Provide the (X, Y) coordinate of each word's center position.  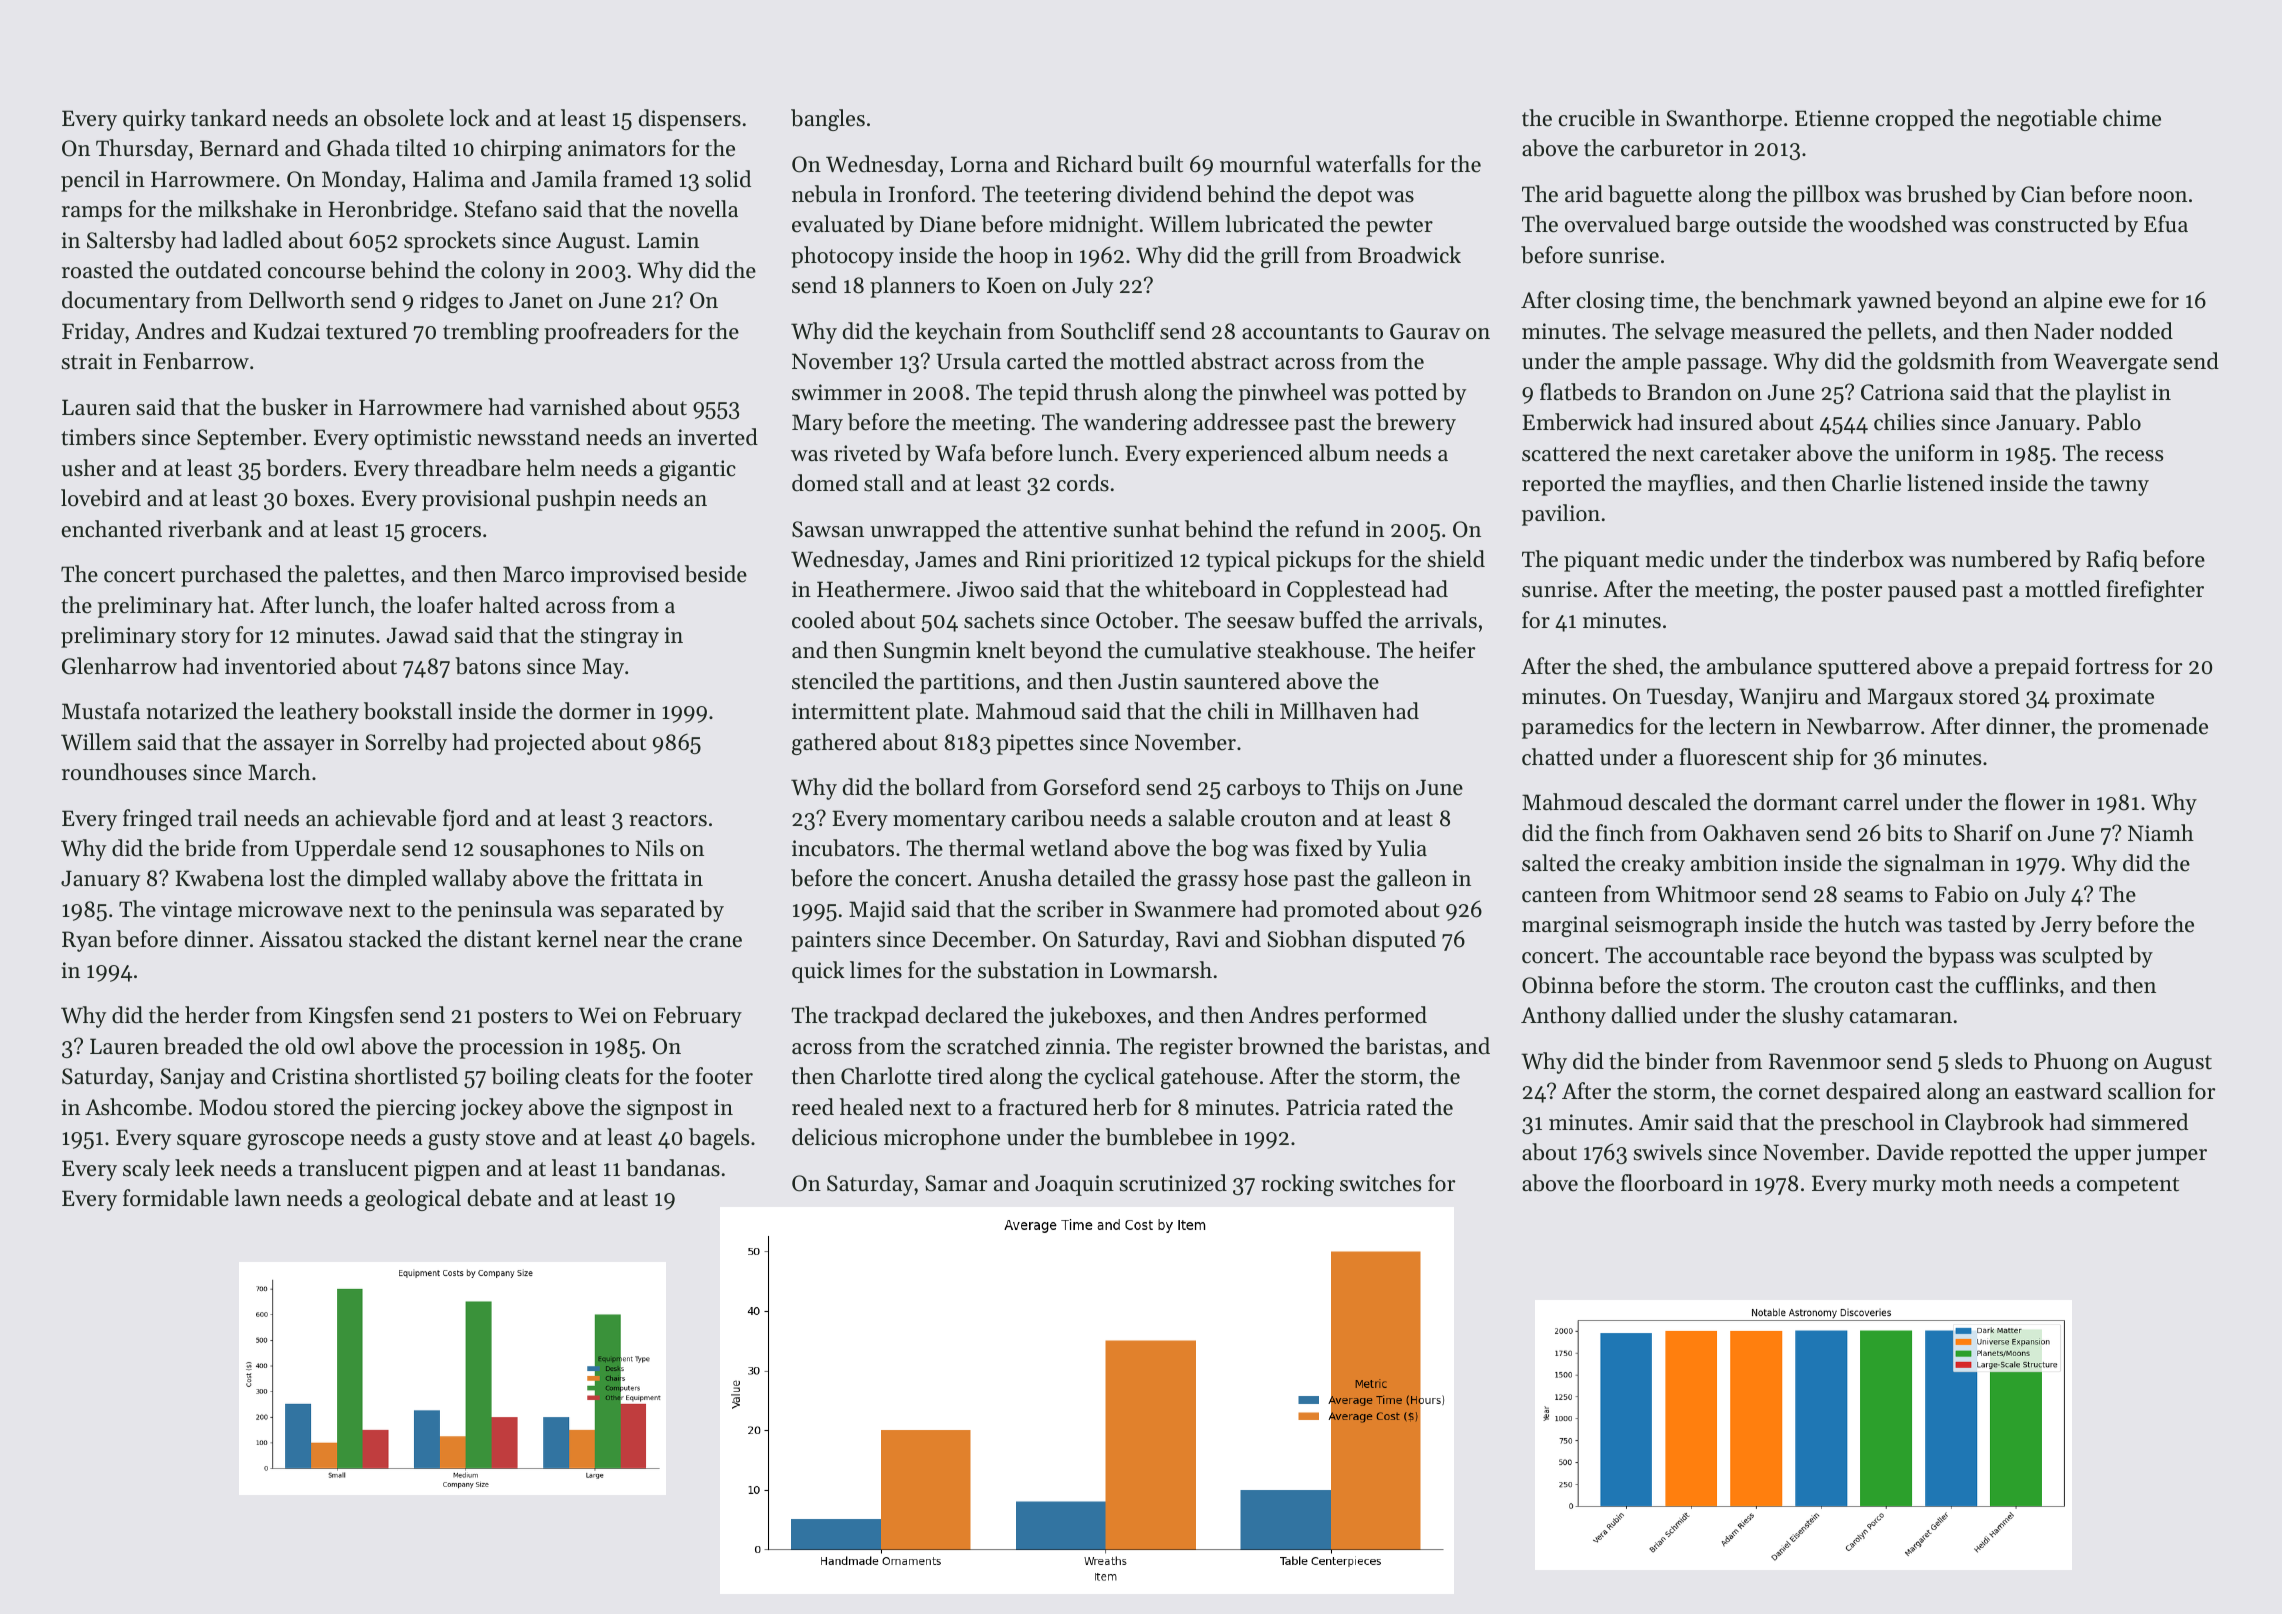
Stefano (501, 209)
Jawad (417, 635)
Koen (1011, 285)
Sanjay (192, 1078)
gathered (834, 744)
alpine (2073, 302)
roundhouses (124, 772)
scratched (993, 1046)
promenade (2153, 728)
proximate (2104, 698)
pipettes (1035, 744)
